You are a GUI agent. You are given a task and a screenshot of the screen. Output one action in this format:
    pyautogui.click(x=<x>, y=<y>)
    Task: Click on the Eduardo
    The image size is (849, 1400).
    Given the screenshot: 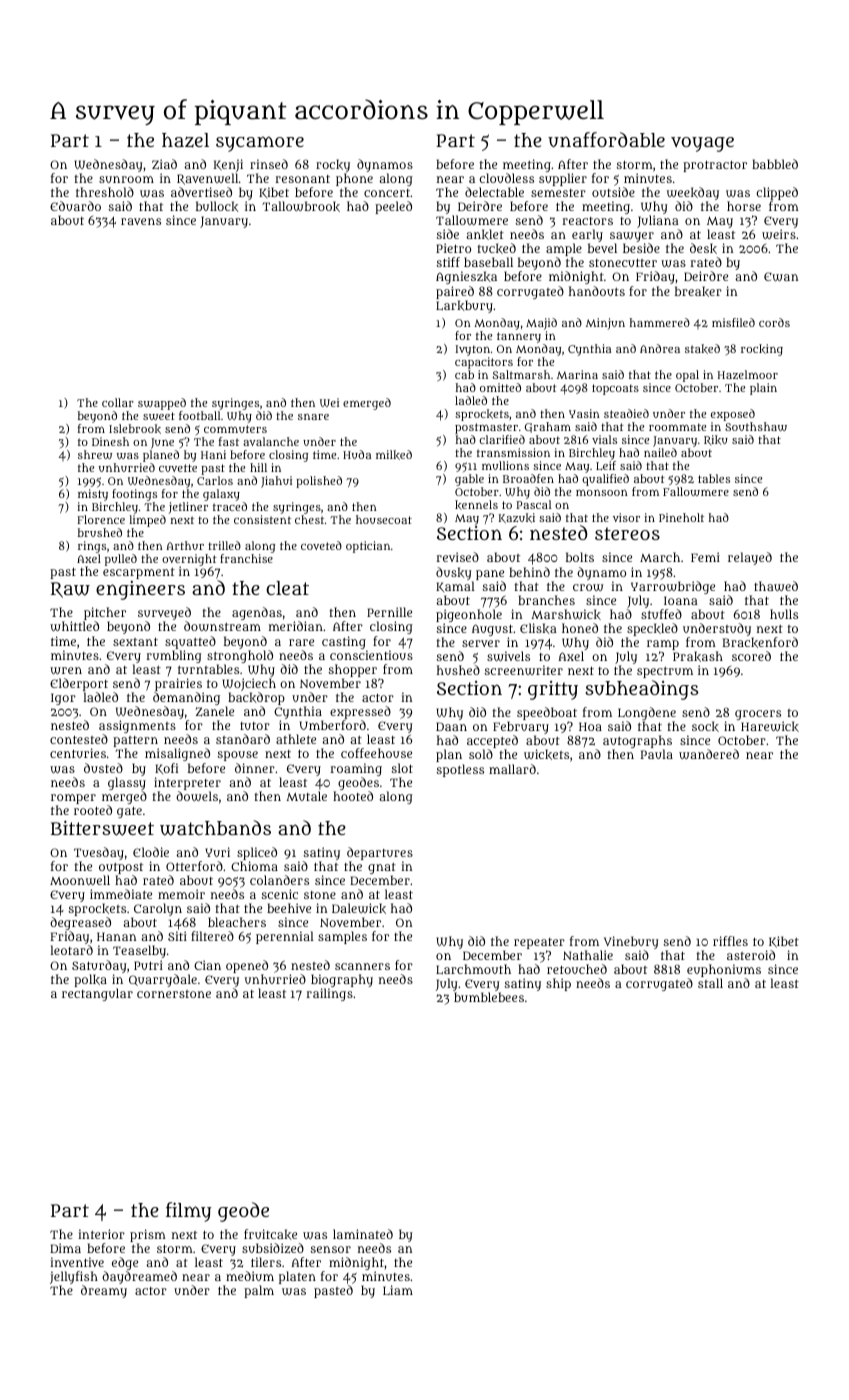 What is the action you would take?
    pyautogui.click(x=75, y=206)
